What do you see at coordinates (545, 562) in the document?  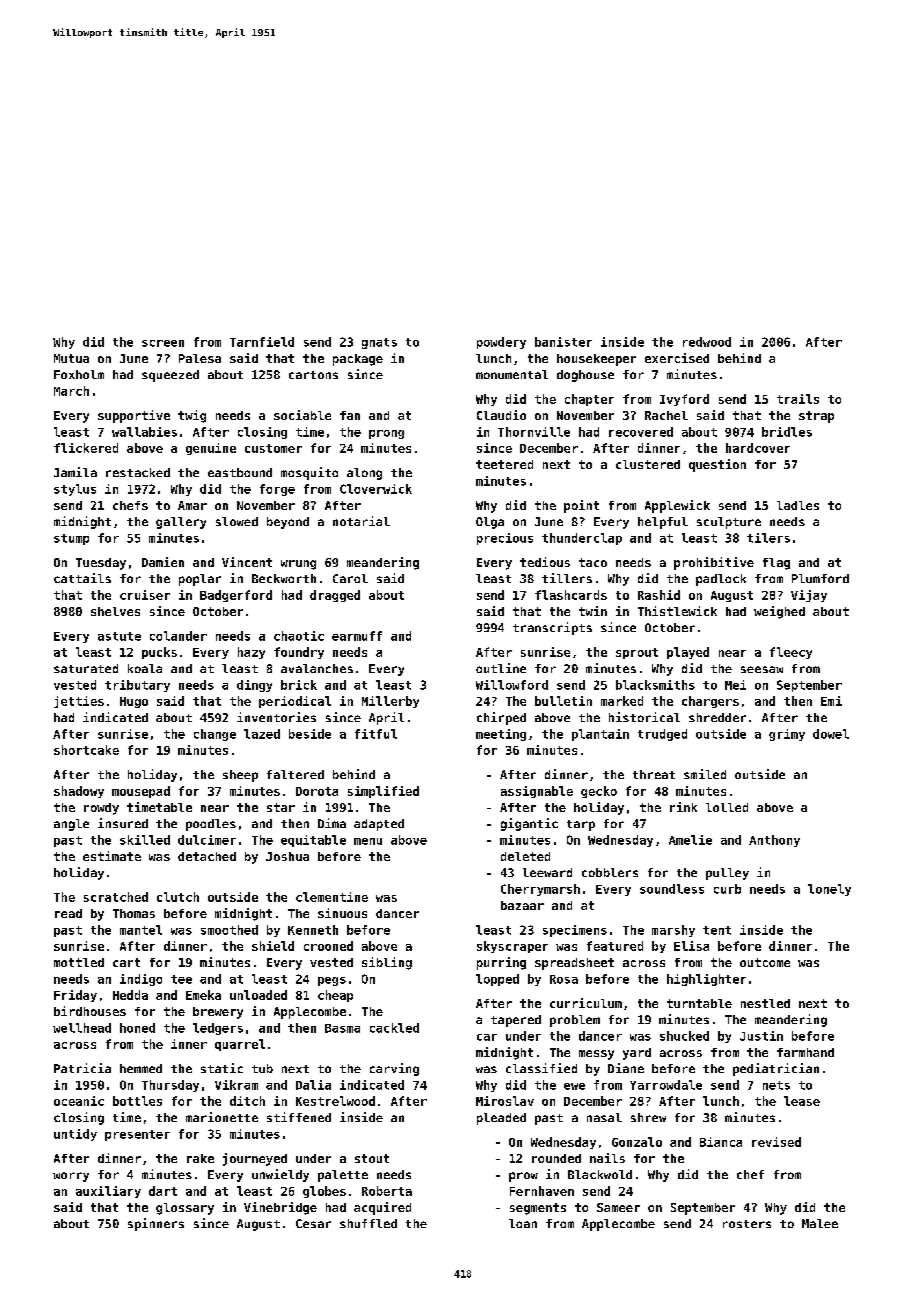 I see `tedious` at bounding box center [545, 562].
